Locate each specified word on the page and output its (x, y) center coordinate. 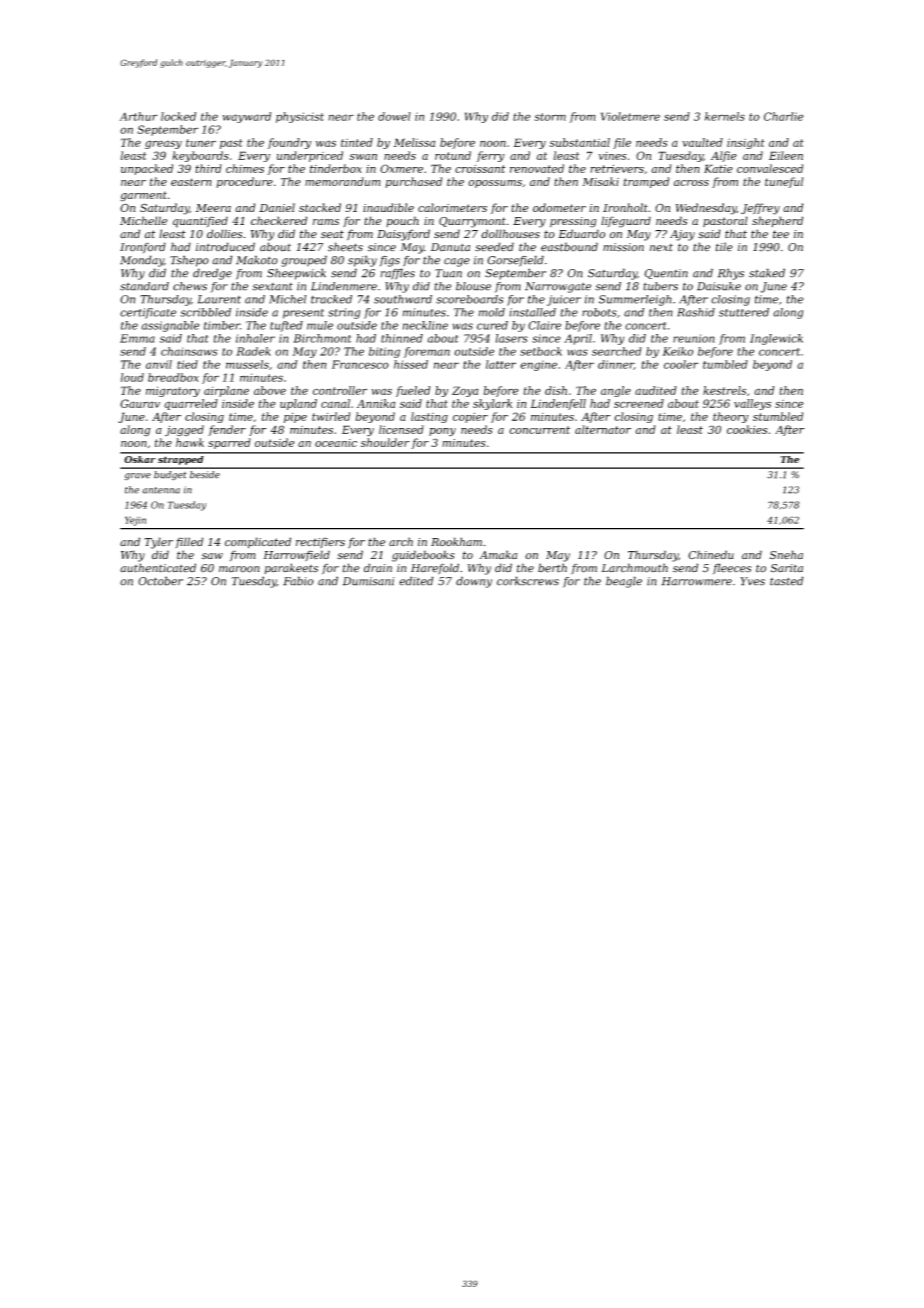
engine (538, 365)
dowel (394, 116)
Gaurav (140, 403)
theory (731, 417)
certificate (148, 313)
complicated (258, 543)
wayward (246, 117)
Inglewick (776, 339)
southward (403, 299)
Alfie (724, 156)
